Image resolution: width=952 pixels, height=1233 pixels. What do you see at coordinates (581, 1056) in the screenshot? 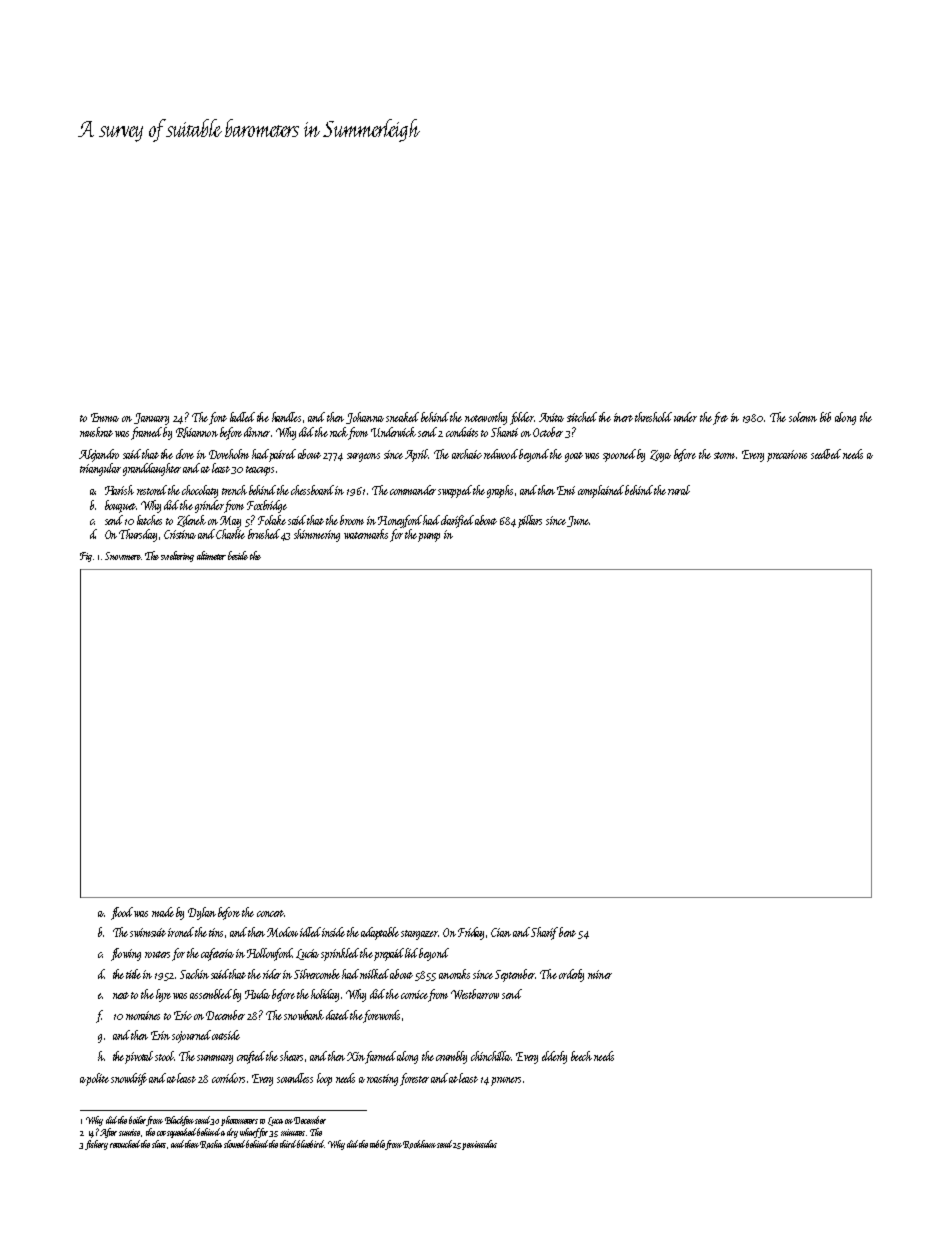
I see `beech` at bounding box center [581, 1056].
